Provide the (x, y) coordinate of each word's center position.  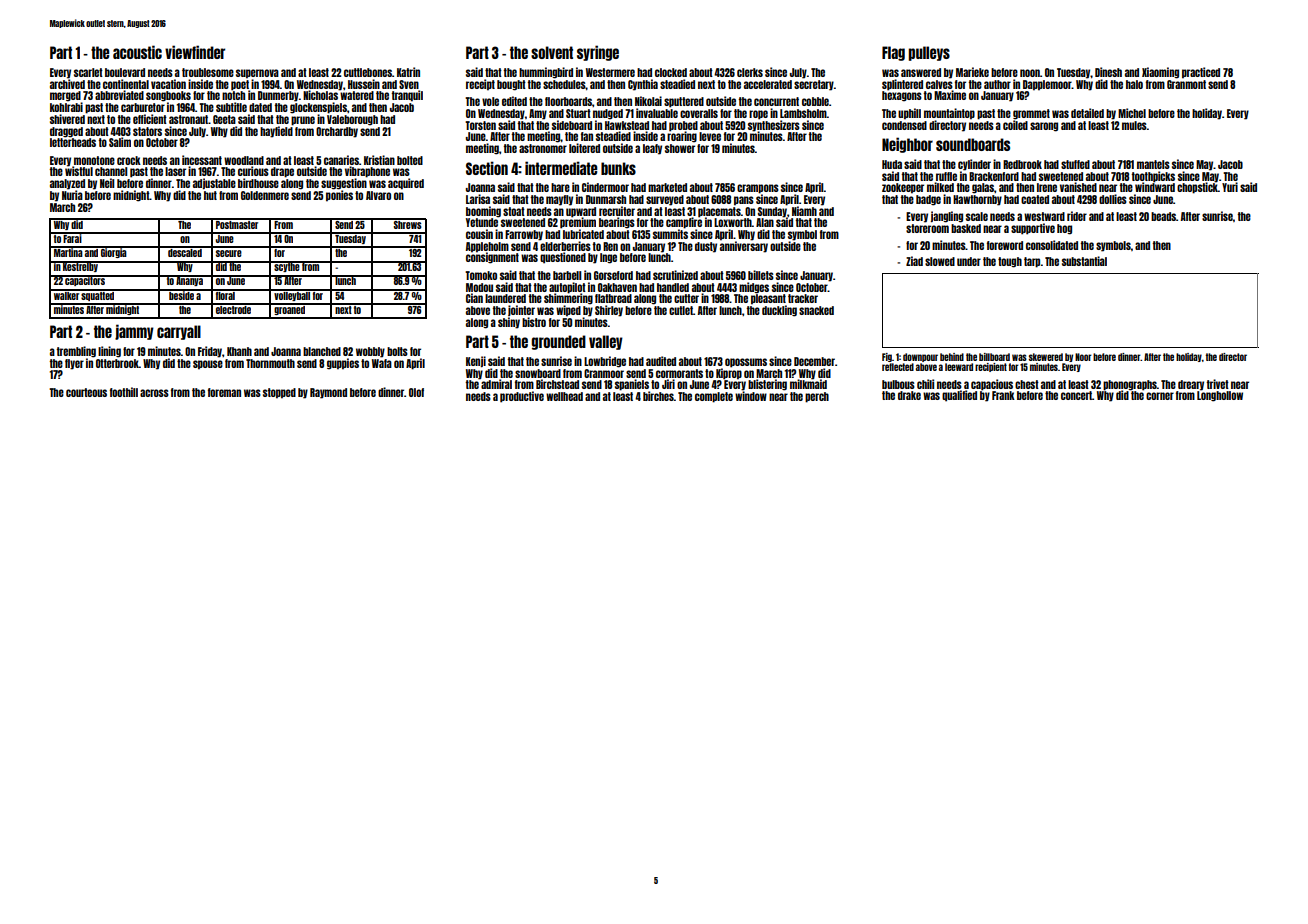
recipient (991, 367)
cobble (815, 101)
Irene (1047, 187)
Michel (1132, 113)
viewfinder (195, 52)
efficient (150, 119)
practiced (1201, 73)
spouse (208, 365)
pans (744, 201)
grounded (558, 342)
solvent (552, 52)
